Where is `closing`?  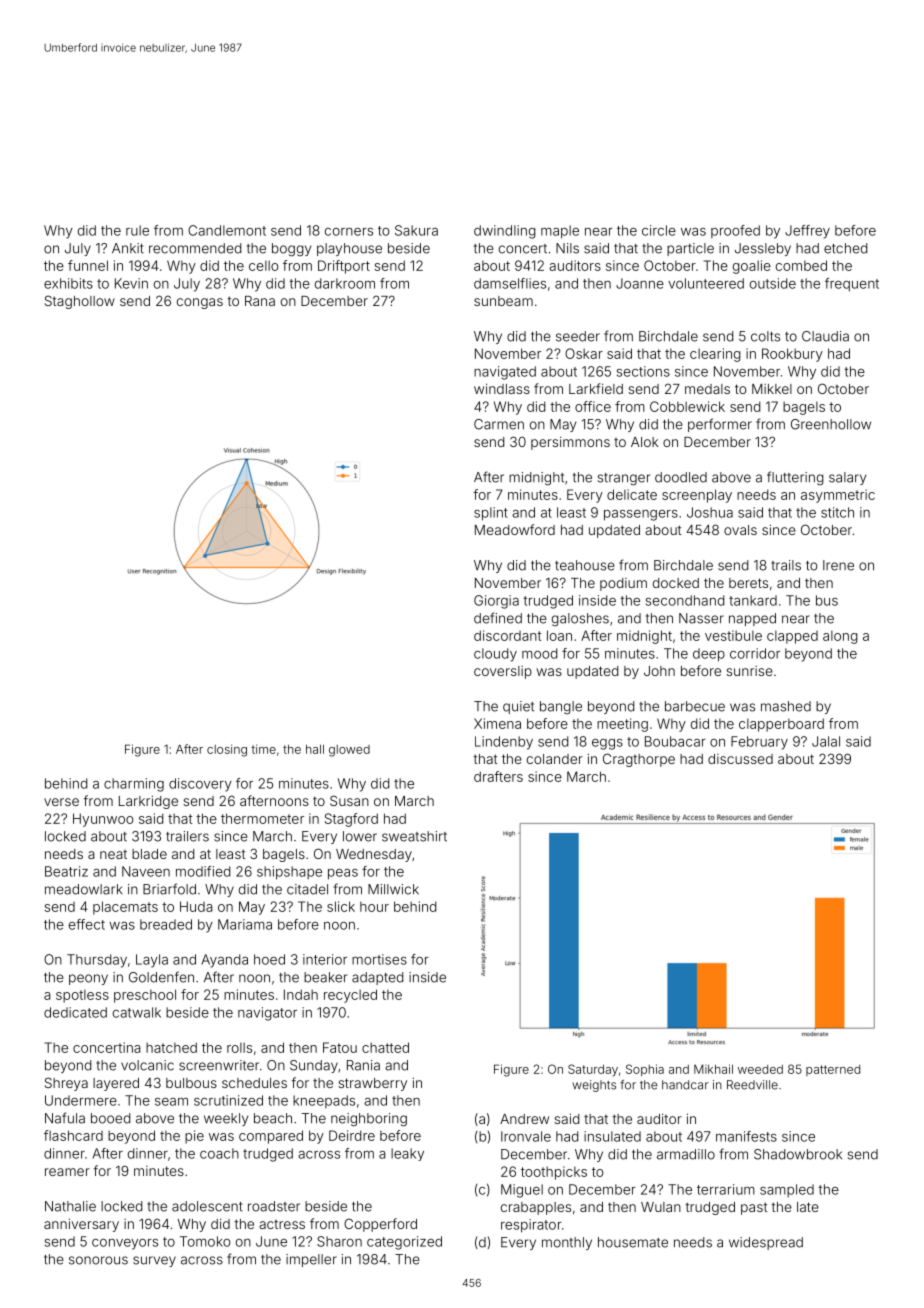
closing is located at coordinates (227, 750).
